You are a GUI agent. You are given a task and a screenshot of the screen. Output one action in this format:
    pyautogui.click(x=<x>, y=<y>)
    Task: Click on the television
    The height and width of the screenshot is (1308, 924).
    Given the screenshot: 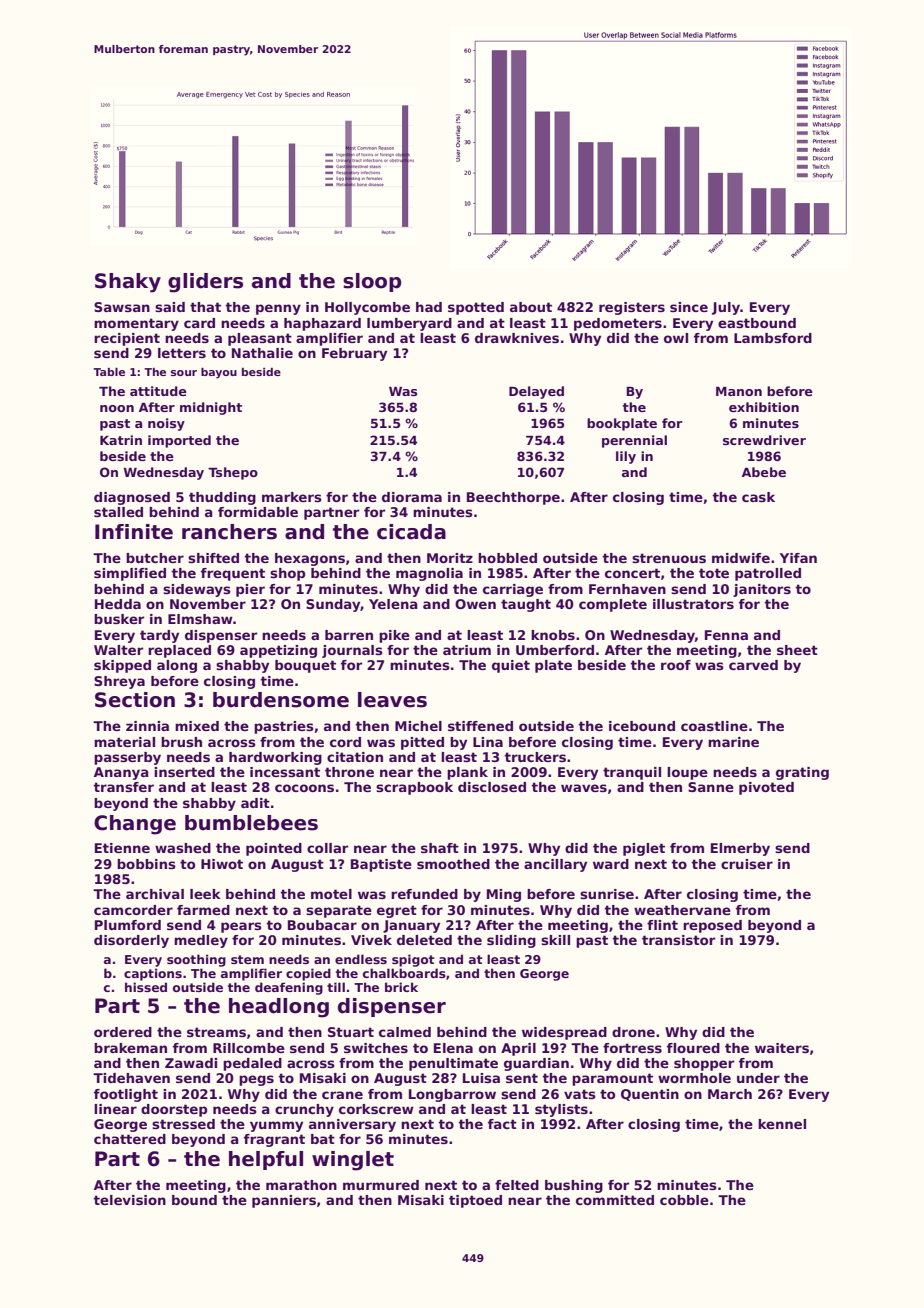 What is the action you would take?
    pyautogui.click(x=129, y=1200)
